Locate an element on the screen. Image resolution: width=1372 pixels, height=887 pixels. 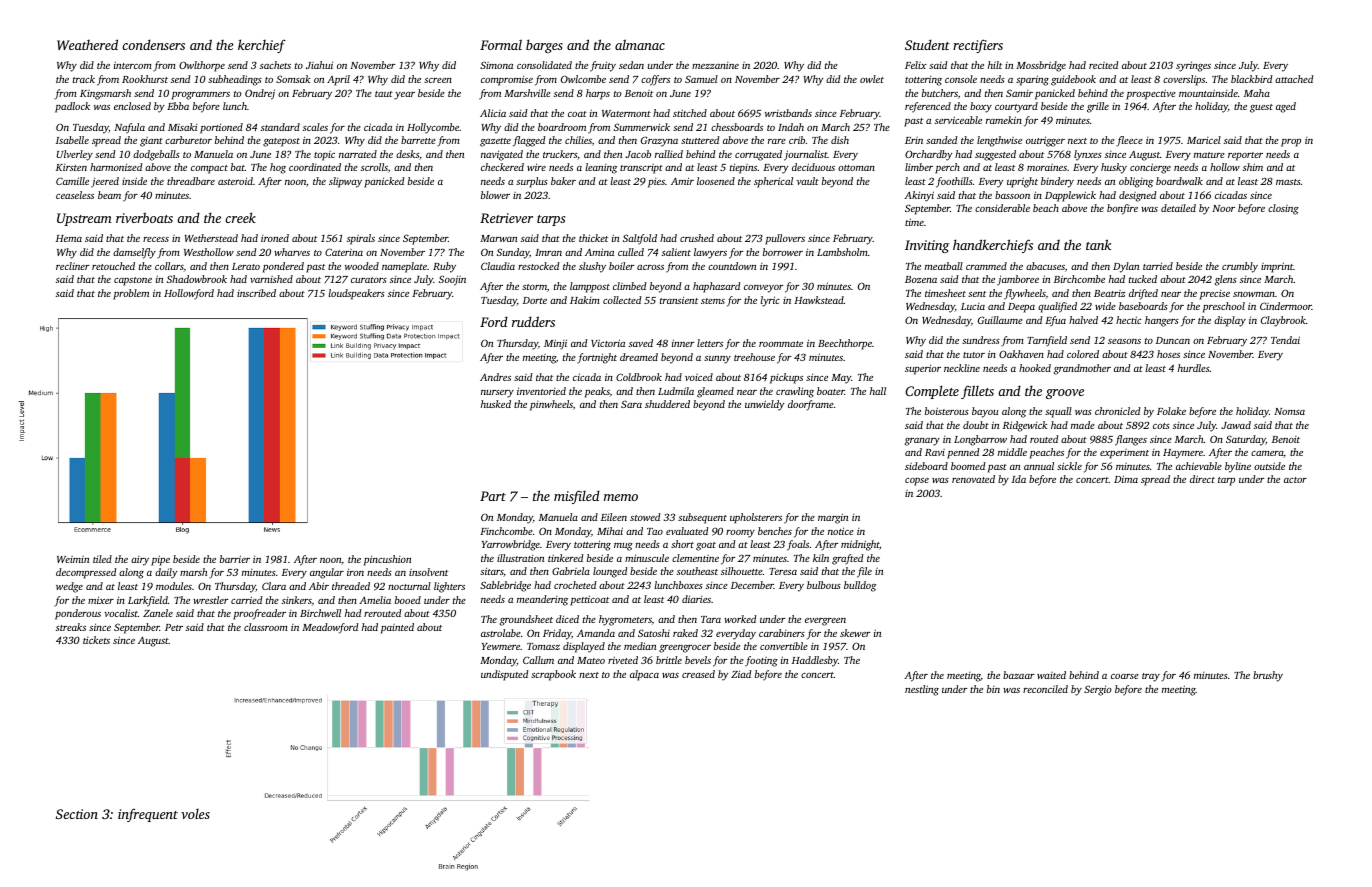
alpaca is located at coordinates (644, 675).
